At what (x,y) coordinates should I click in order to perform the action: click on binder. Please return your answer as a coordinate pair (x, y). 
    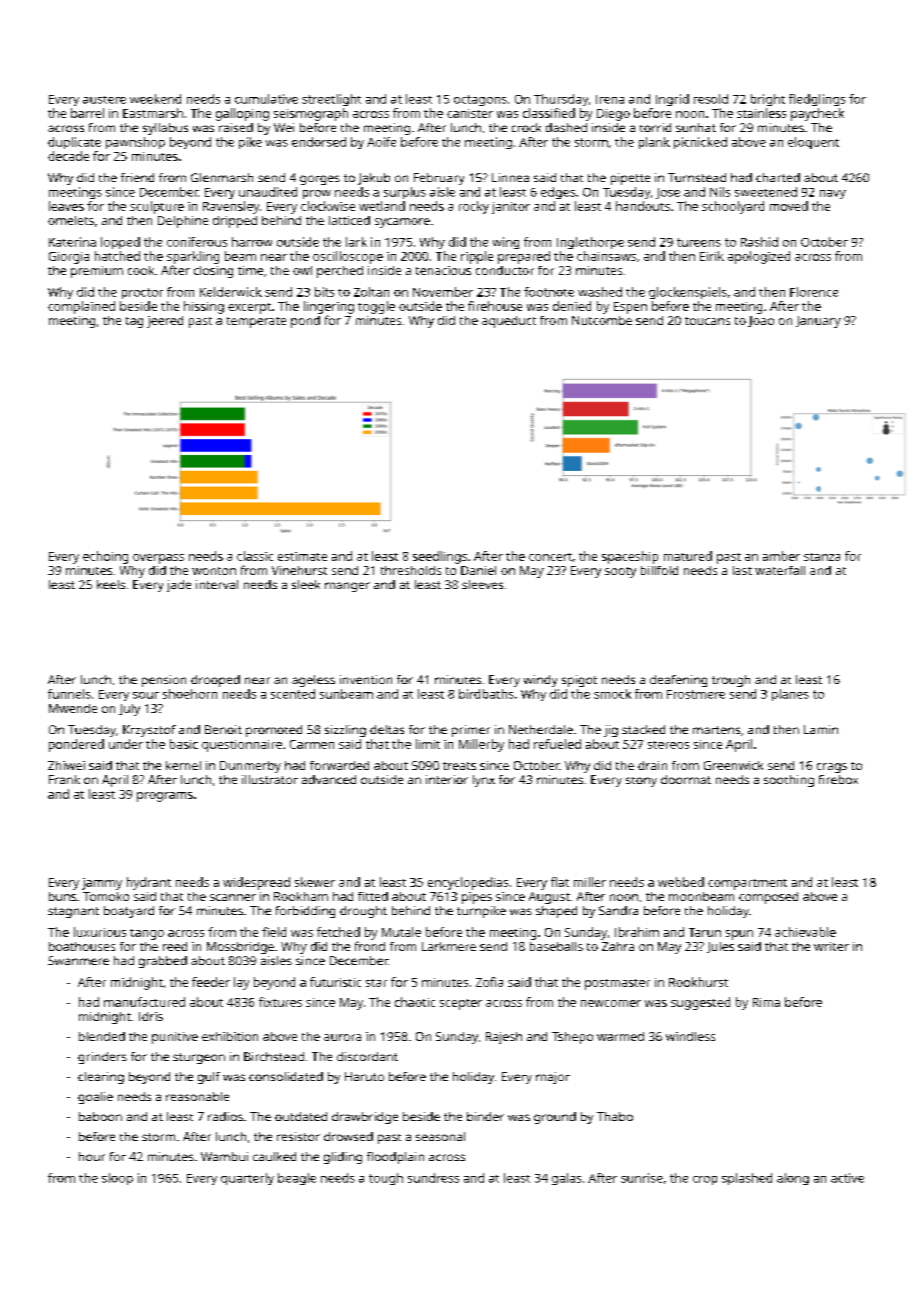
    Looking at the image, I should click on (485, 1116).
